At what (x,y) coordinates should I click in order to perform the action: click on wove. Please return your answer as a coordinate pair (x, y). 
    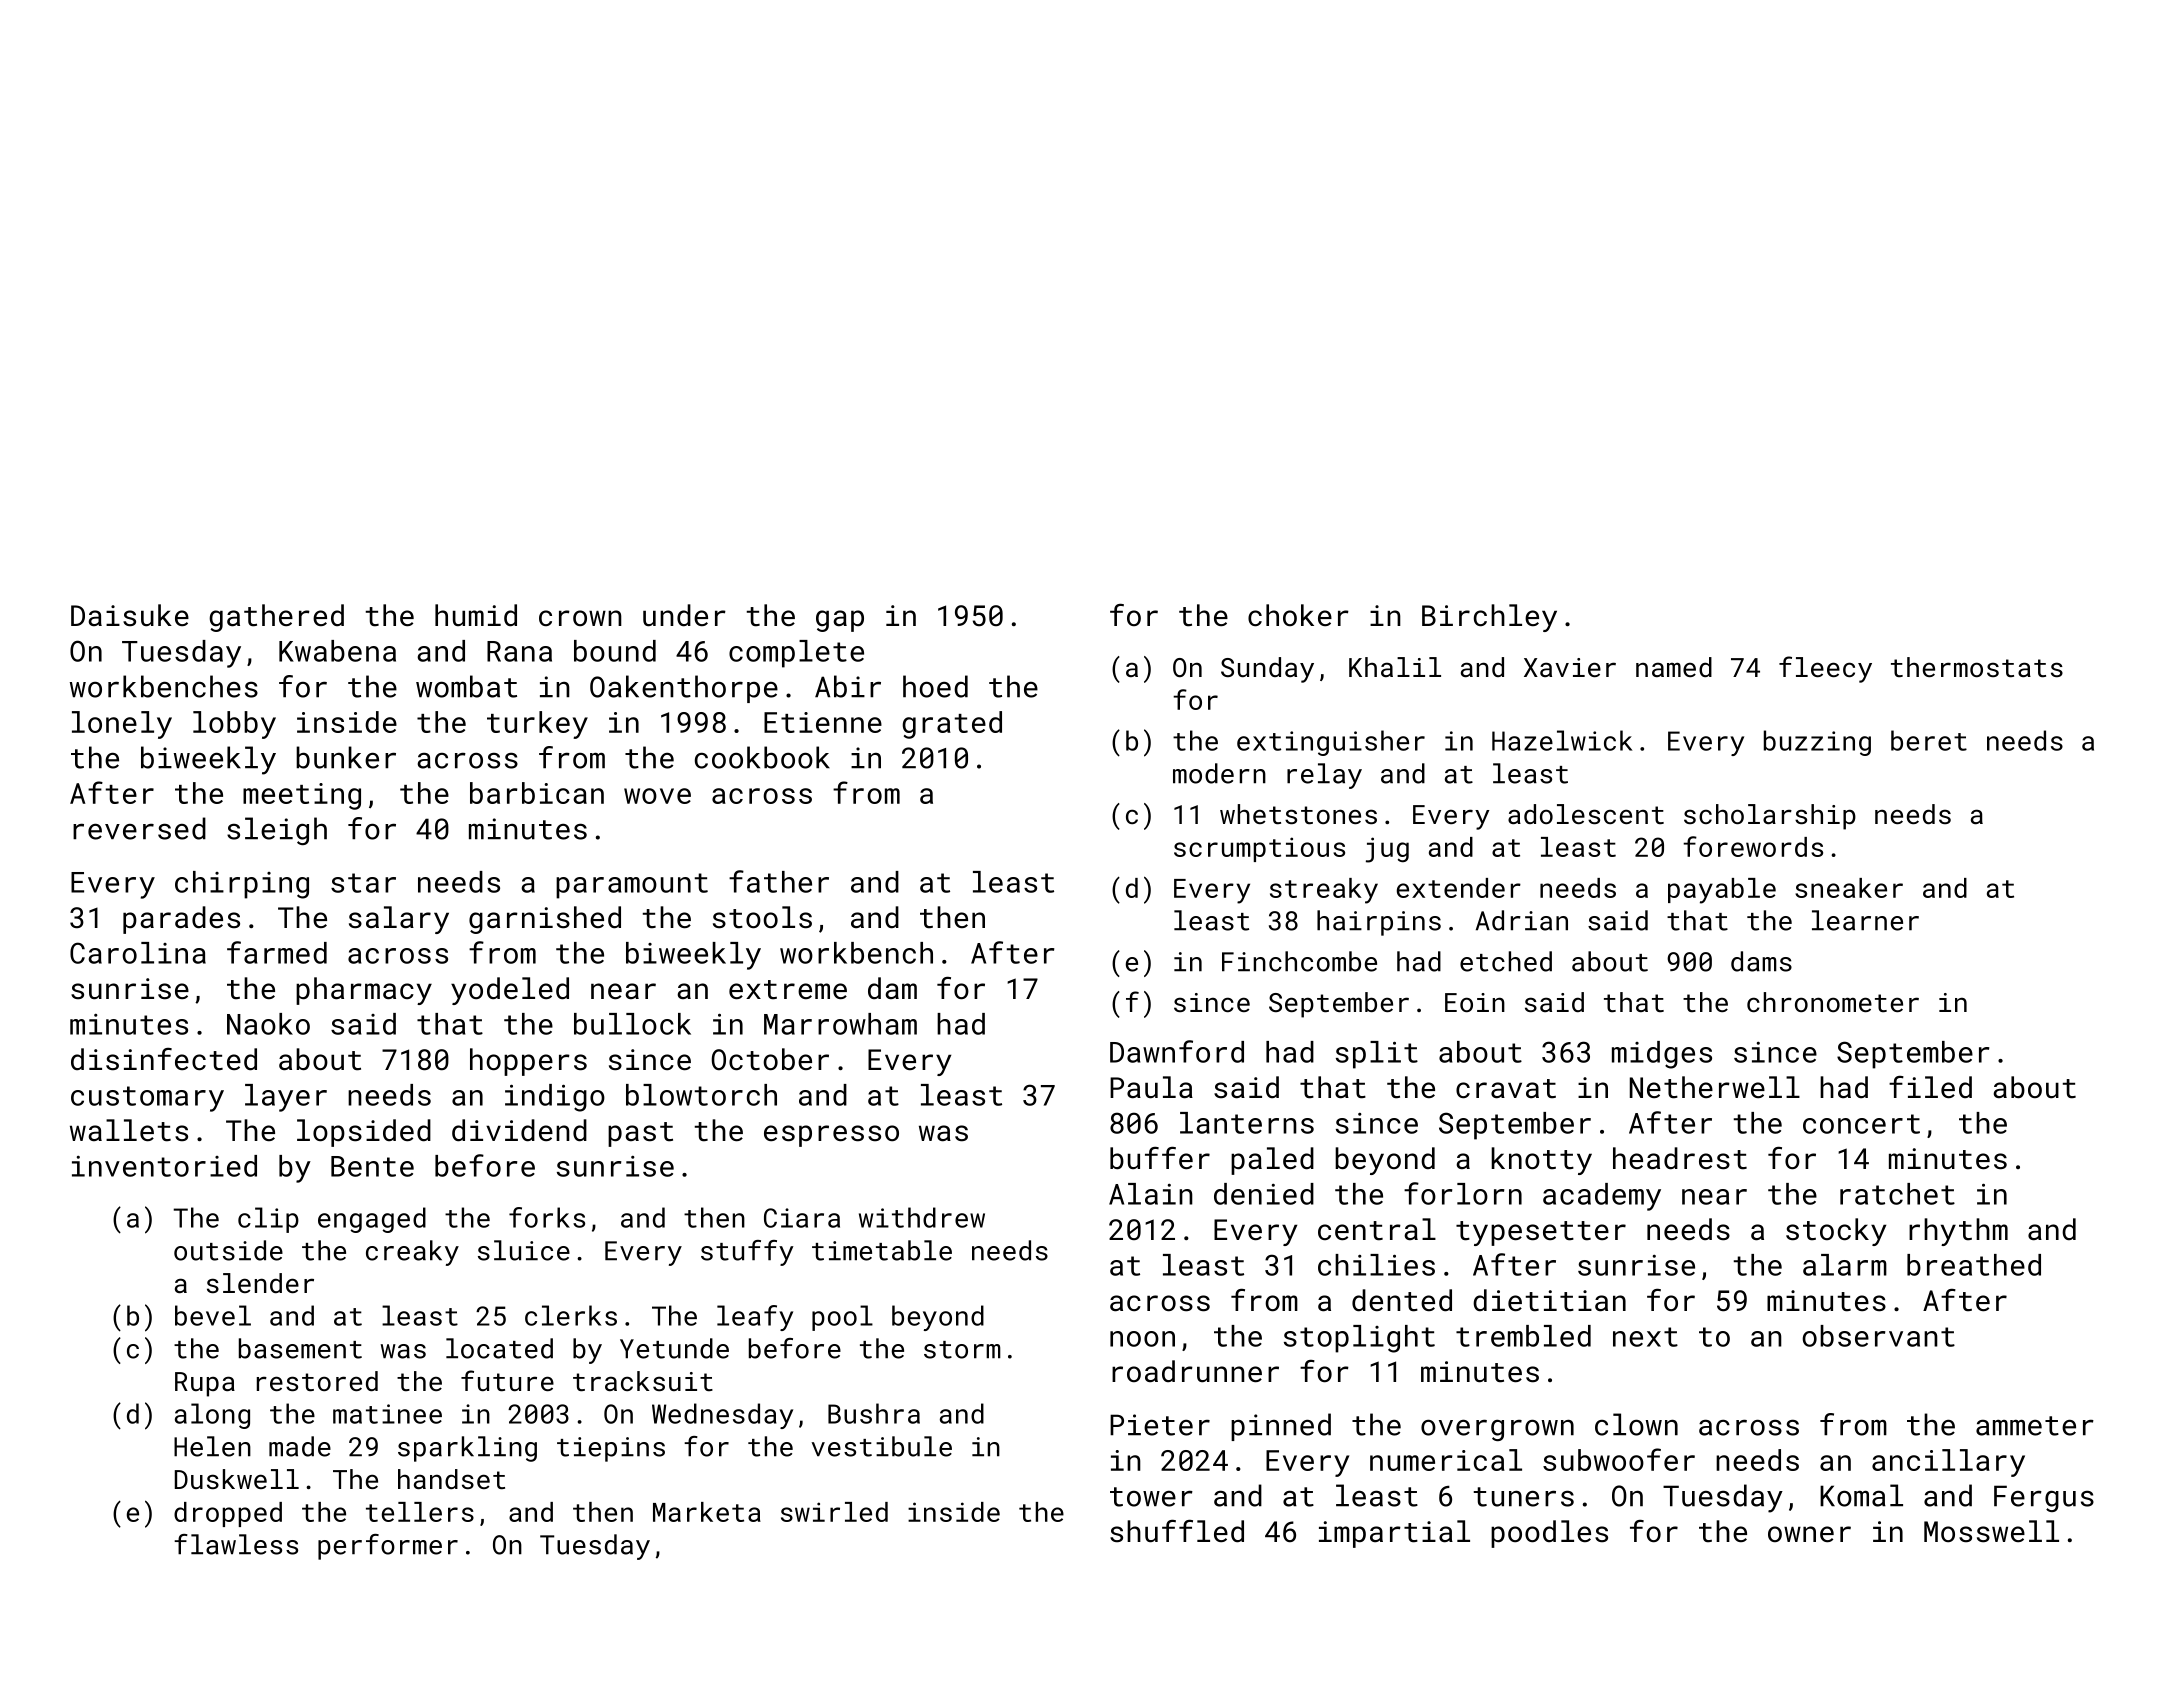
    Looking at the image, I should click on (657, 796).
